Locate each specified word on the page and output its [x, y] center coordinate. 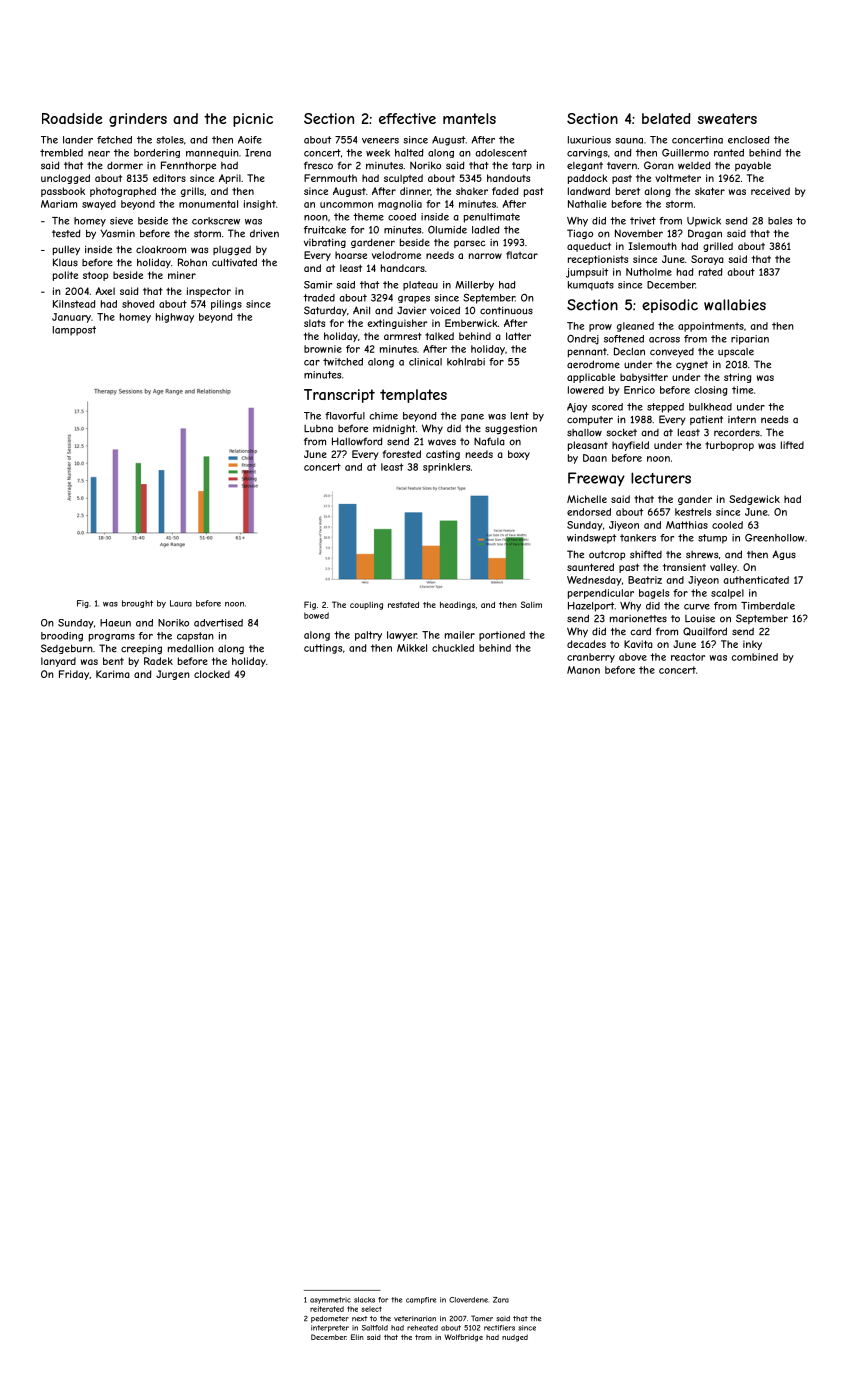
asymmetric [330, 1300]
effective [407, 118]
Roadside [72, 118]
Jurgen [173, 675]
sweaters [727, 118]
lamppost [74, 331]
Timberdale [768, 606]
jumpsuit [587, 273]
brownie [323, 349]
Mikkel [412, 648]
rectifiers [499, 1328]
